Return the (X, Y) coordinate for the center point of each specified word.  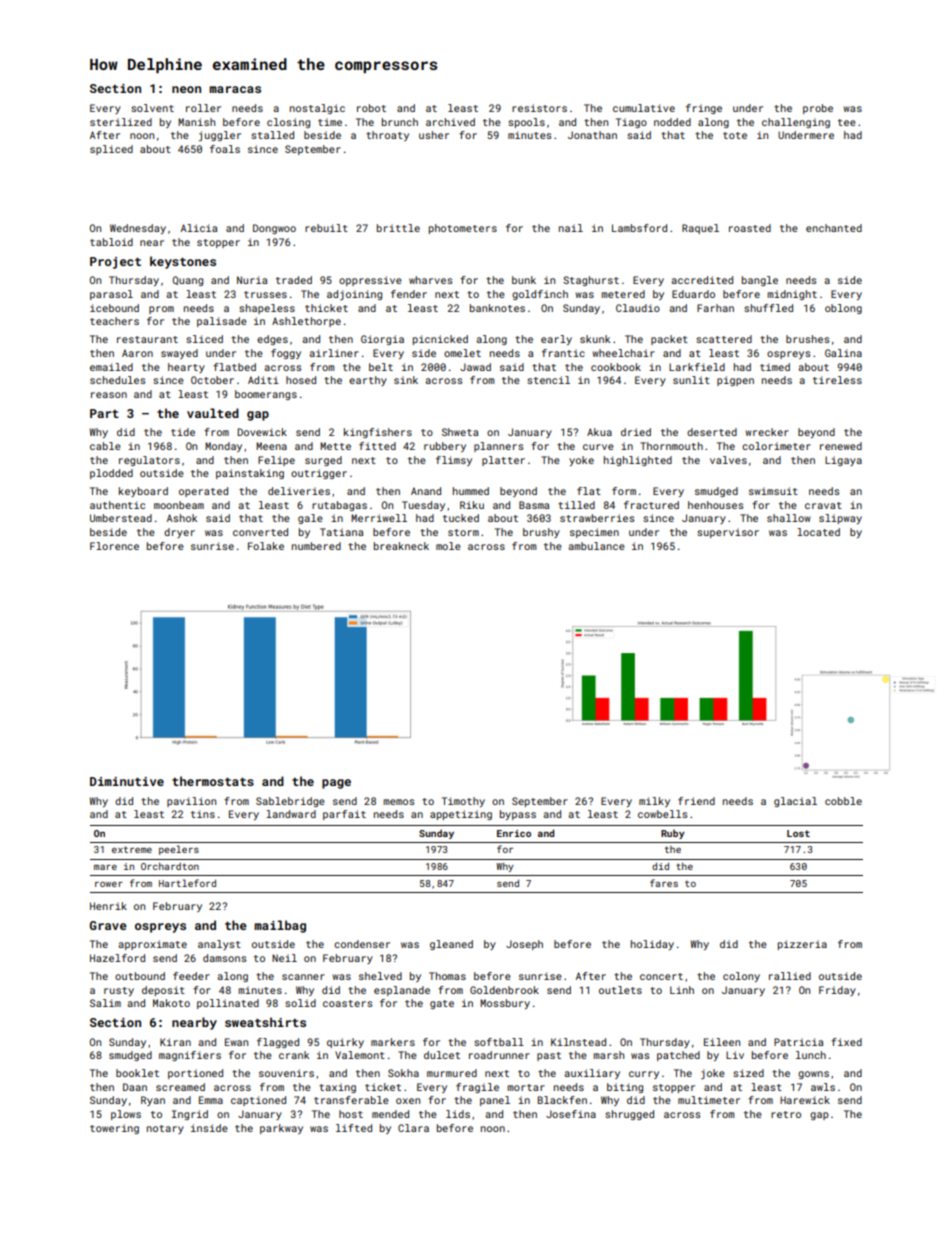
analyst (219, 945)
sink (406, 380)
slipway (840, 519)
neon (186, 89)
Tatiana (341, 532)
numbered (316, 546)
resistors (539, 108)
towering (114, 1129)
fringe (704, 109)
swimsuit (773, 491)
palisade (222, 322)
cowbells (662, 814)
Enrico (514, 833)
